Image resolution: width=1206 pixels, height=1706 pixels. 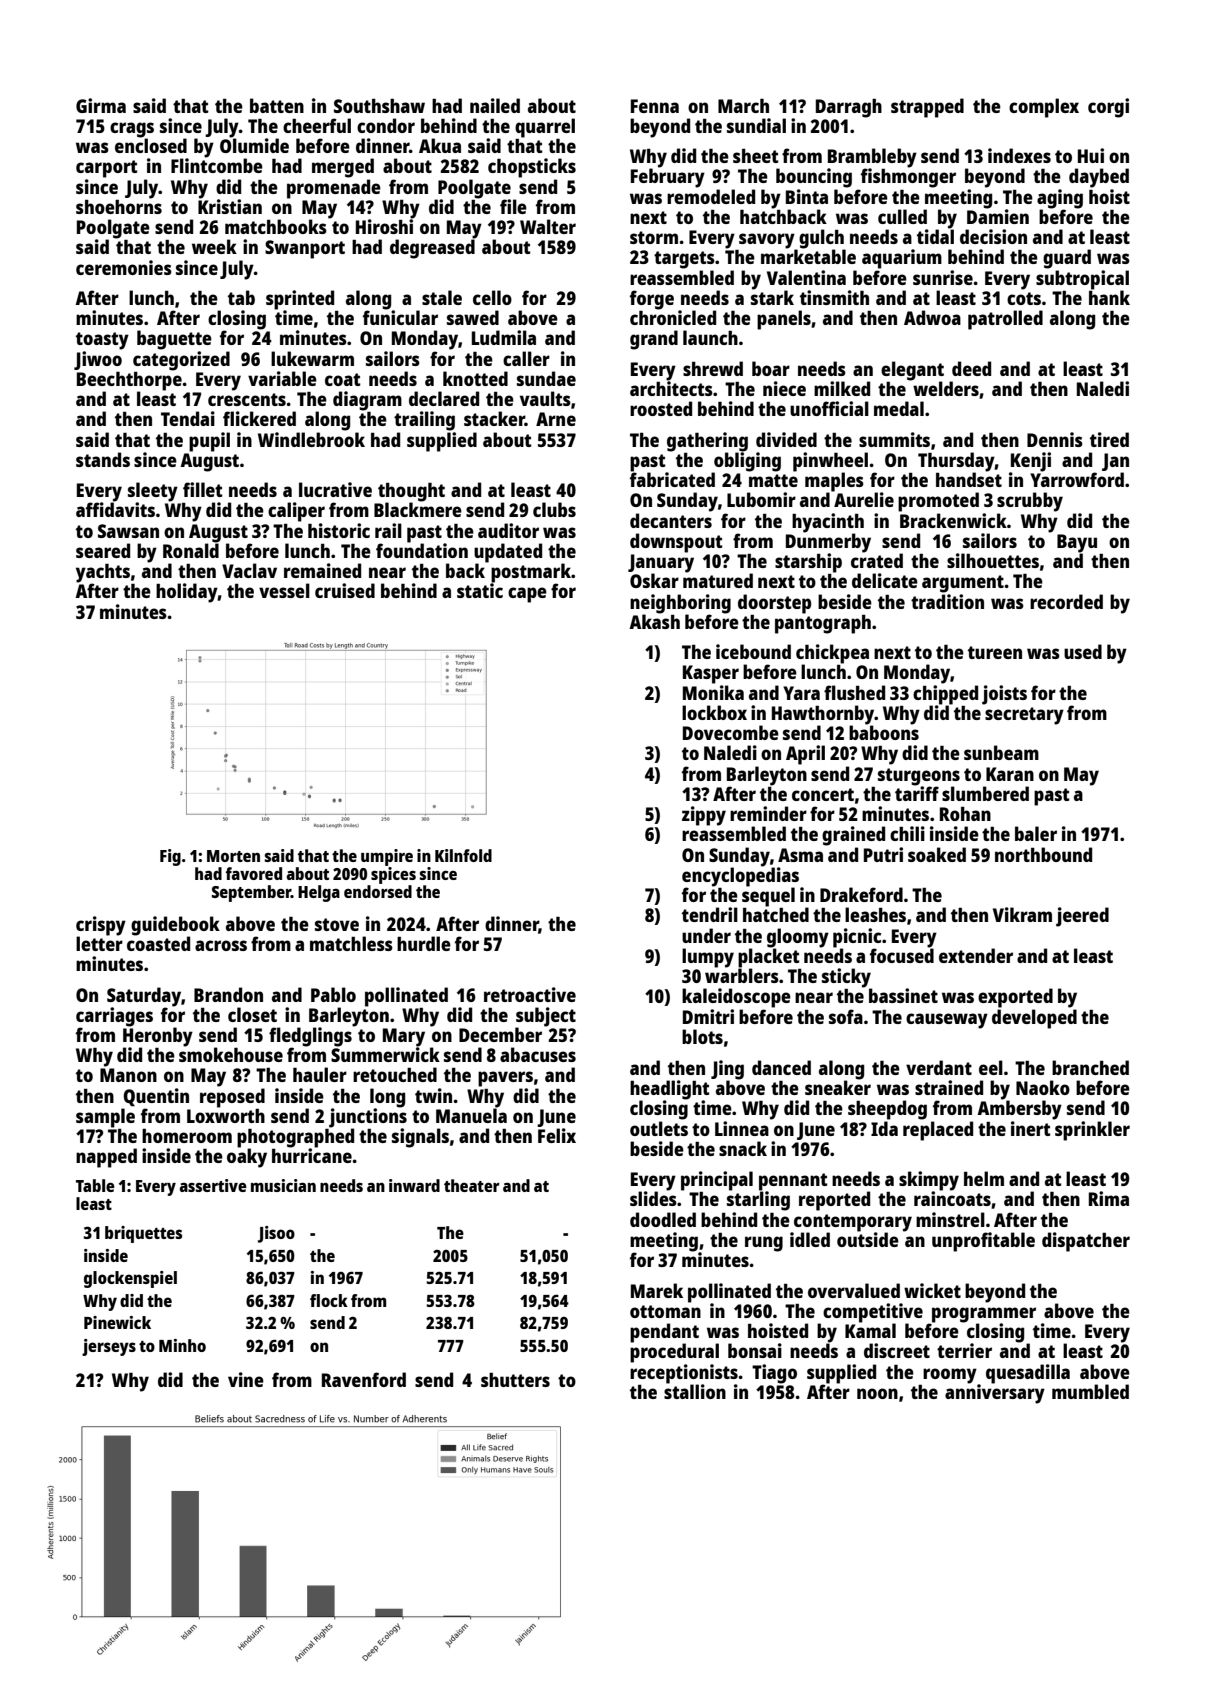 What do you see at coordinates (233, 856) in the page?
I see `Morten` at bounding box center [233, 856].
